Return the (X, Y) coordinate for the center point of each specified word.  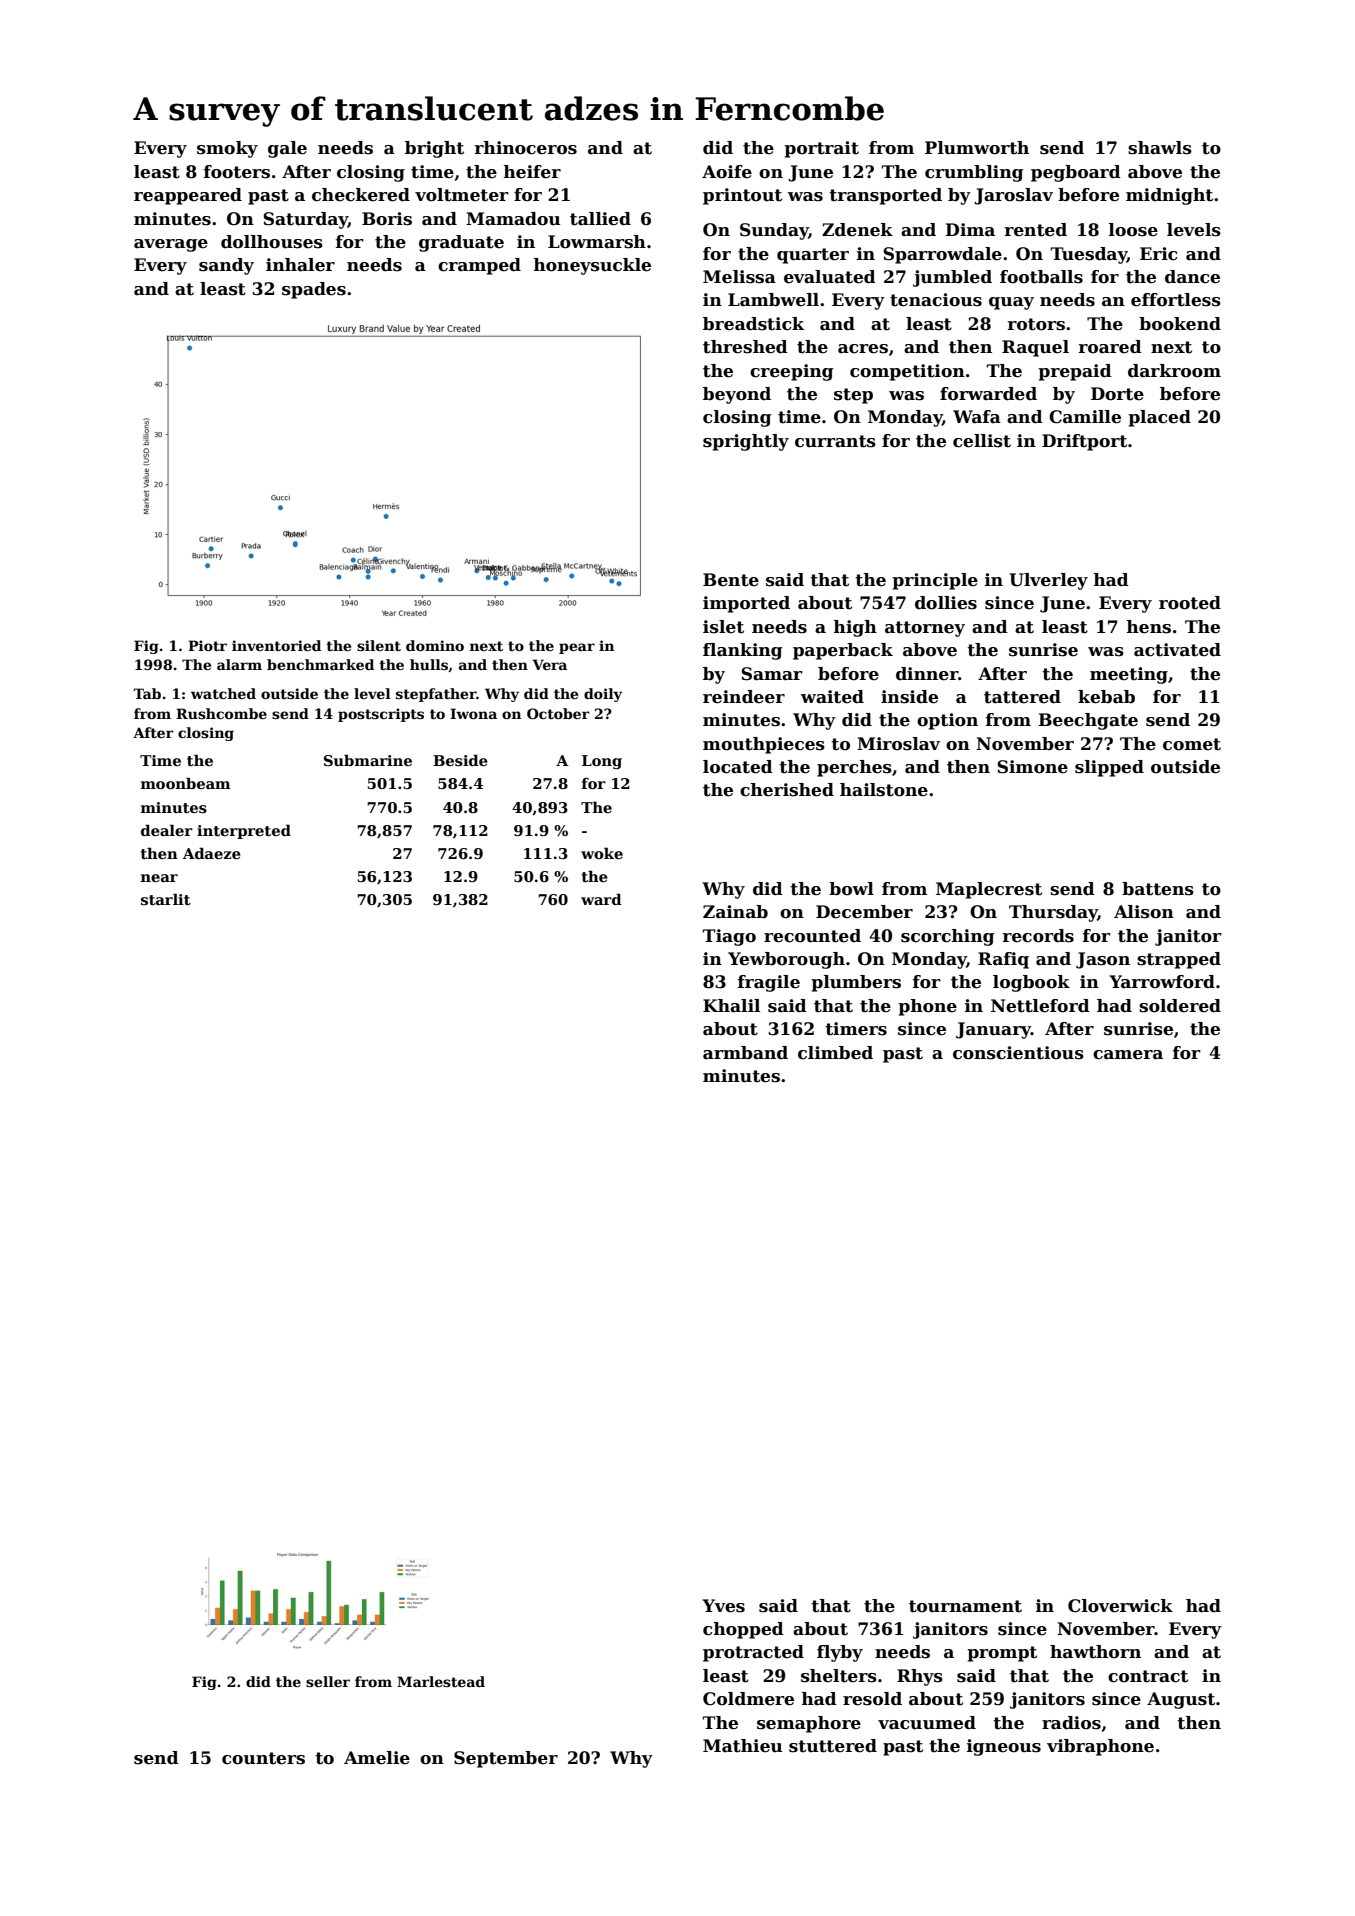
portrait (821, 149)
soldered (1180, 1006)
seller (328, 1681)
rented (1036, 230)
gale (287, 149)
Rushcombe (221, 713)
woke (602, 853)
